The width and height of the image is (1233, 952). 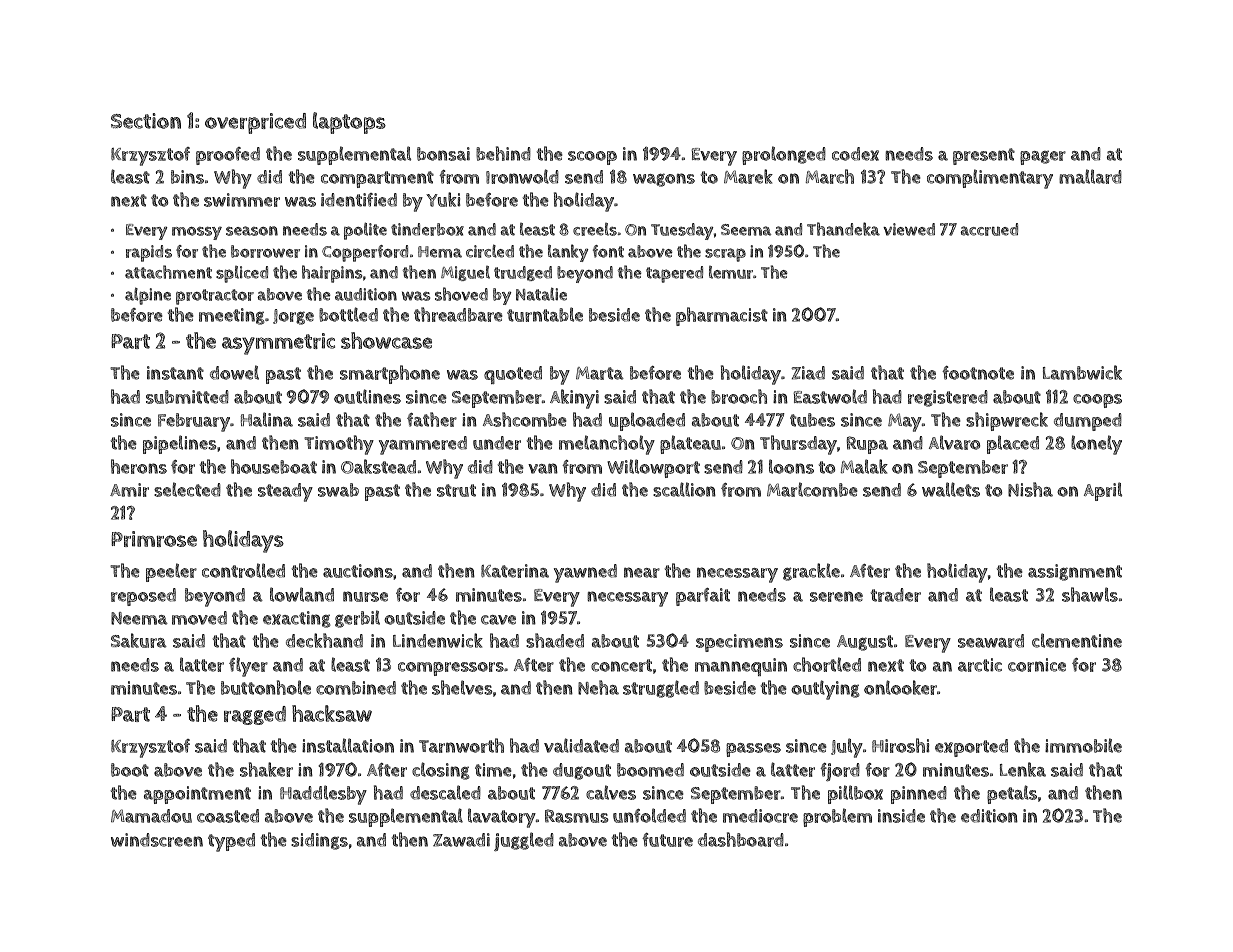 What do you see at coordinates (255, 123) in the image?
I see `overpriced` at bounding box center [255, 123].
